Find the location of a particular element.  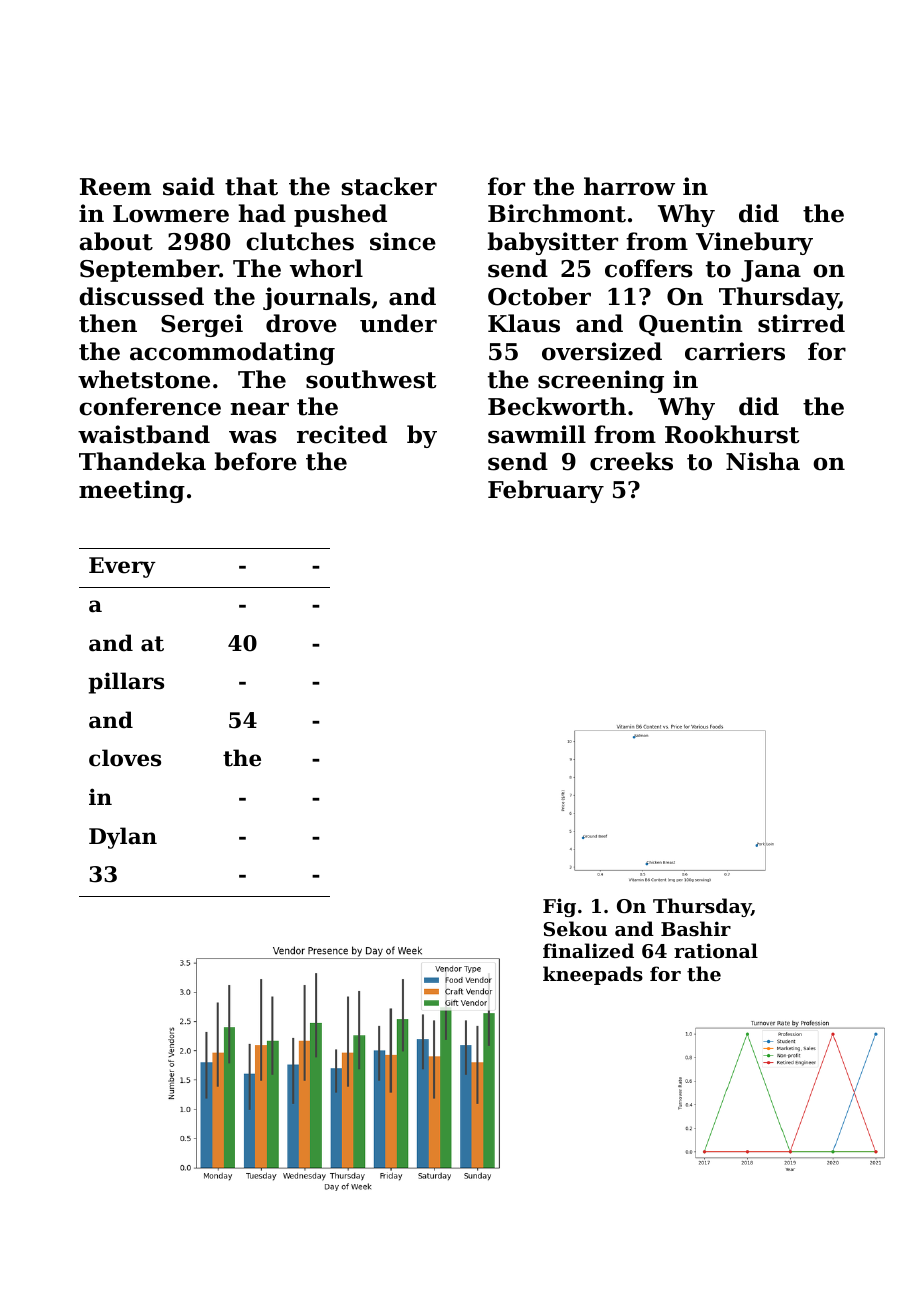

pillars is located at coordinates (126, 683).
